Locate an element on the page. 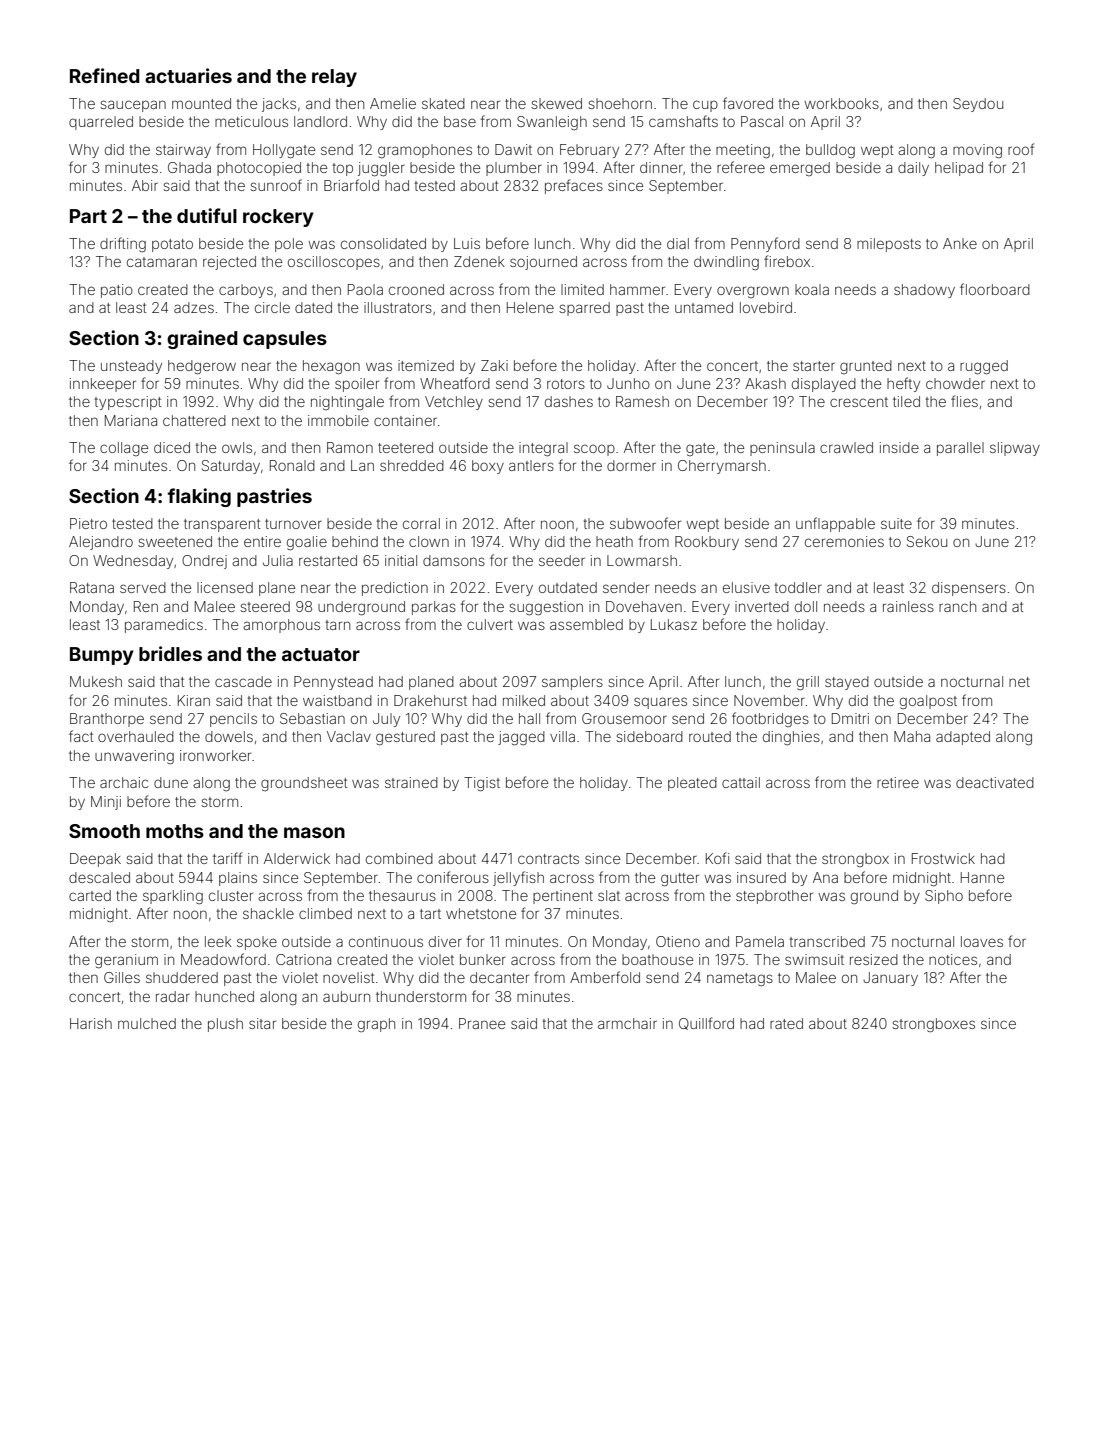  sitar is located at coordinates (262, 1023).
